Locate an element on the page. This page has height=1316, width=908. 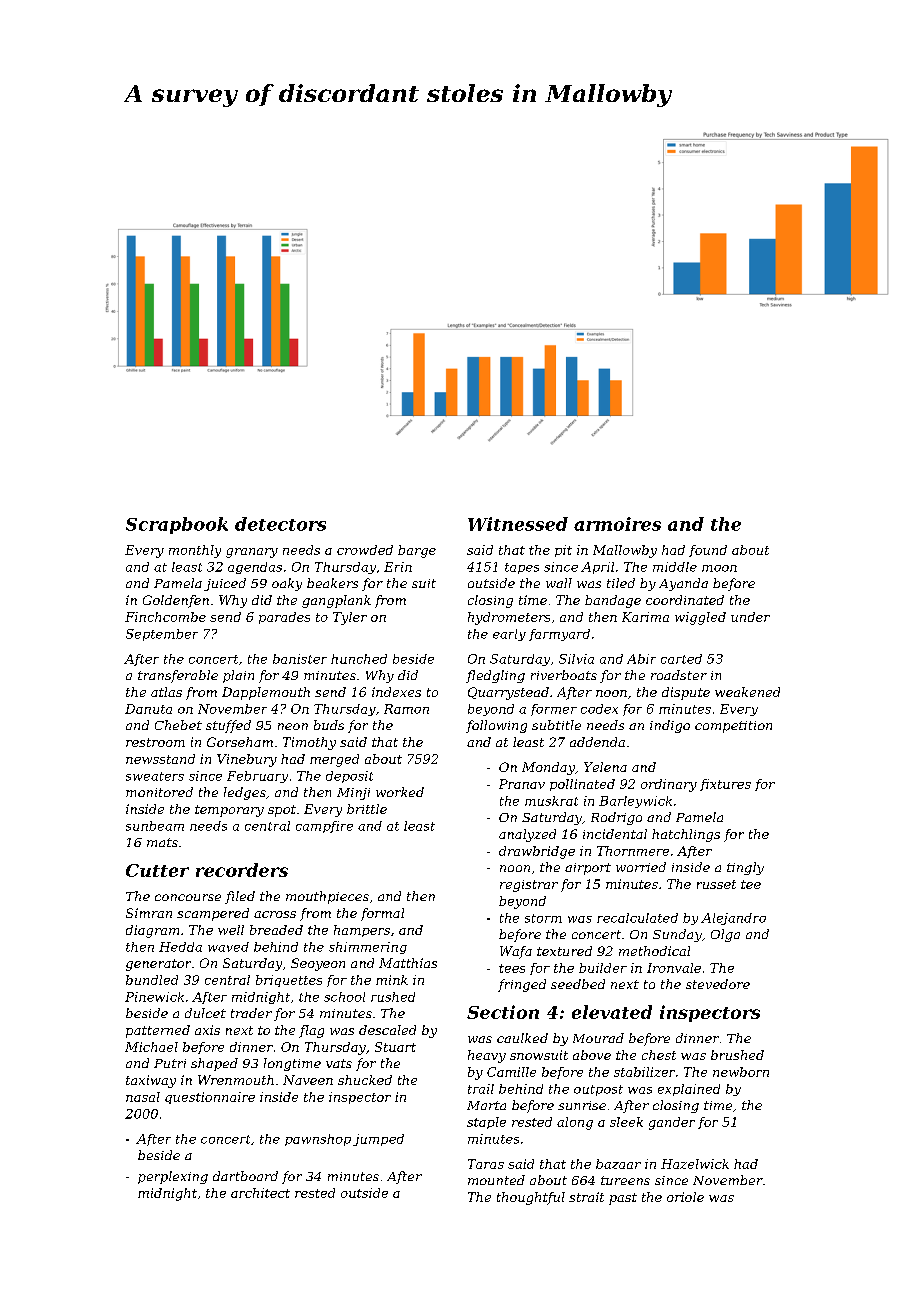
riverboats is located at coordinates (564, 675).
